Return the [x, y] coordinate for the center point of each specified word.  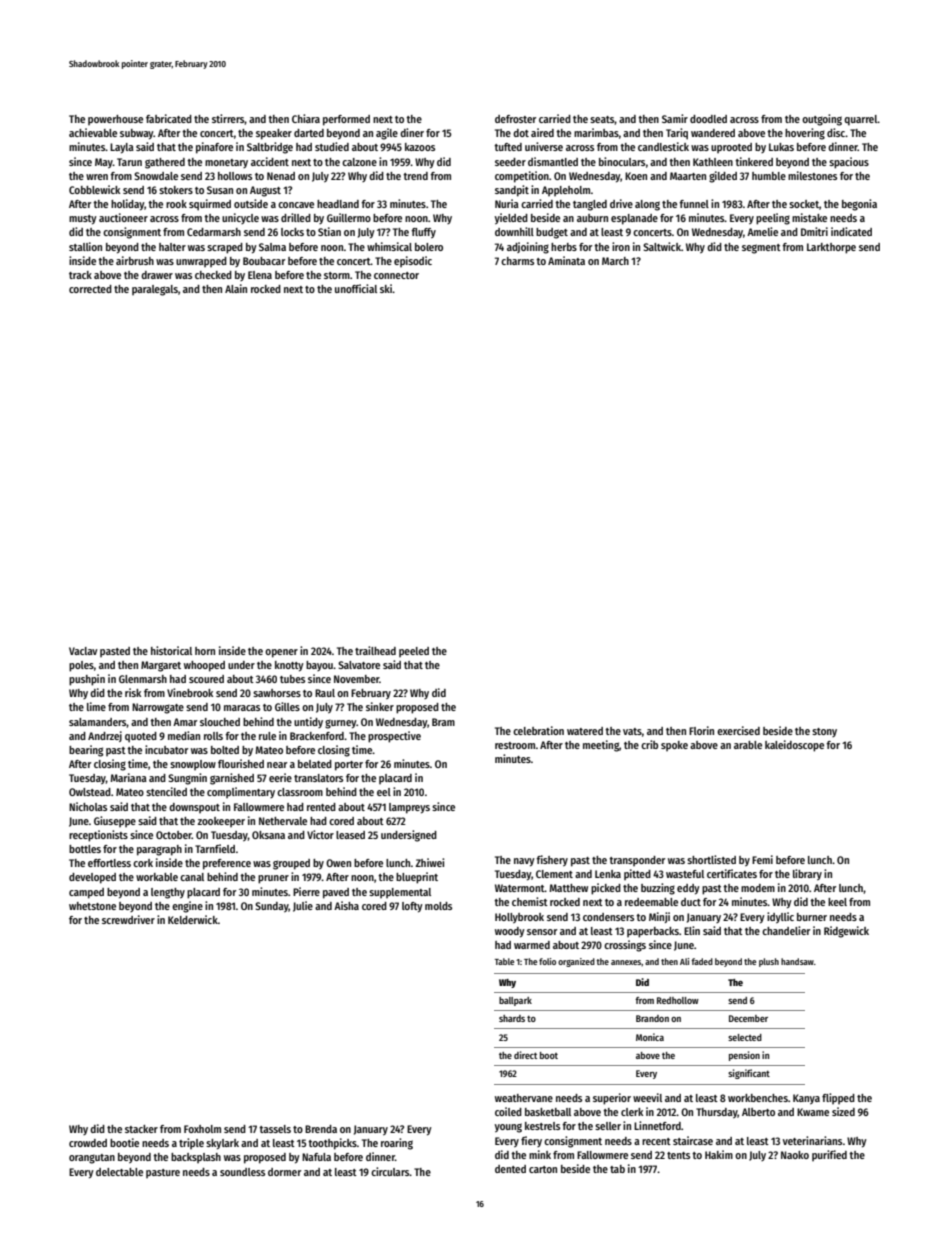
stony [824, 732]
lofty [412, 907]
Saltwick [662, 246]
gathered [165, 163]
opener [281, 653]
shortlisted [711, 859]
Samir [675, 118]
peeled [414, 652]
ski [386, 288]
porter [349, 766]
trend [415, 176]
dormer [284, 1172]
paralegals [155, 290]
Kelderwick [193, 919]
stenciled [166, 791]
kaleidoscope [794, 746]
